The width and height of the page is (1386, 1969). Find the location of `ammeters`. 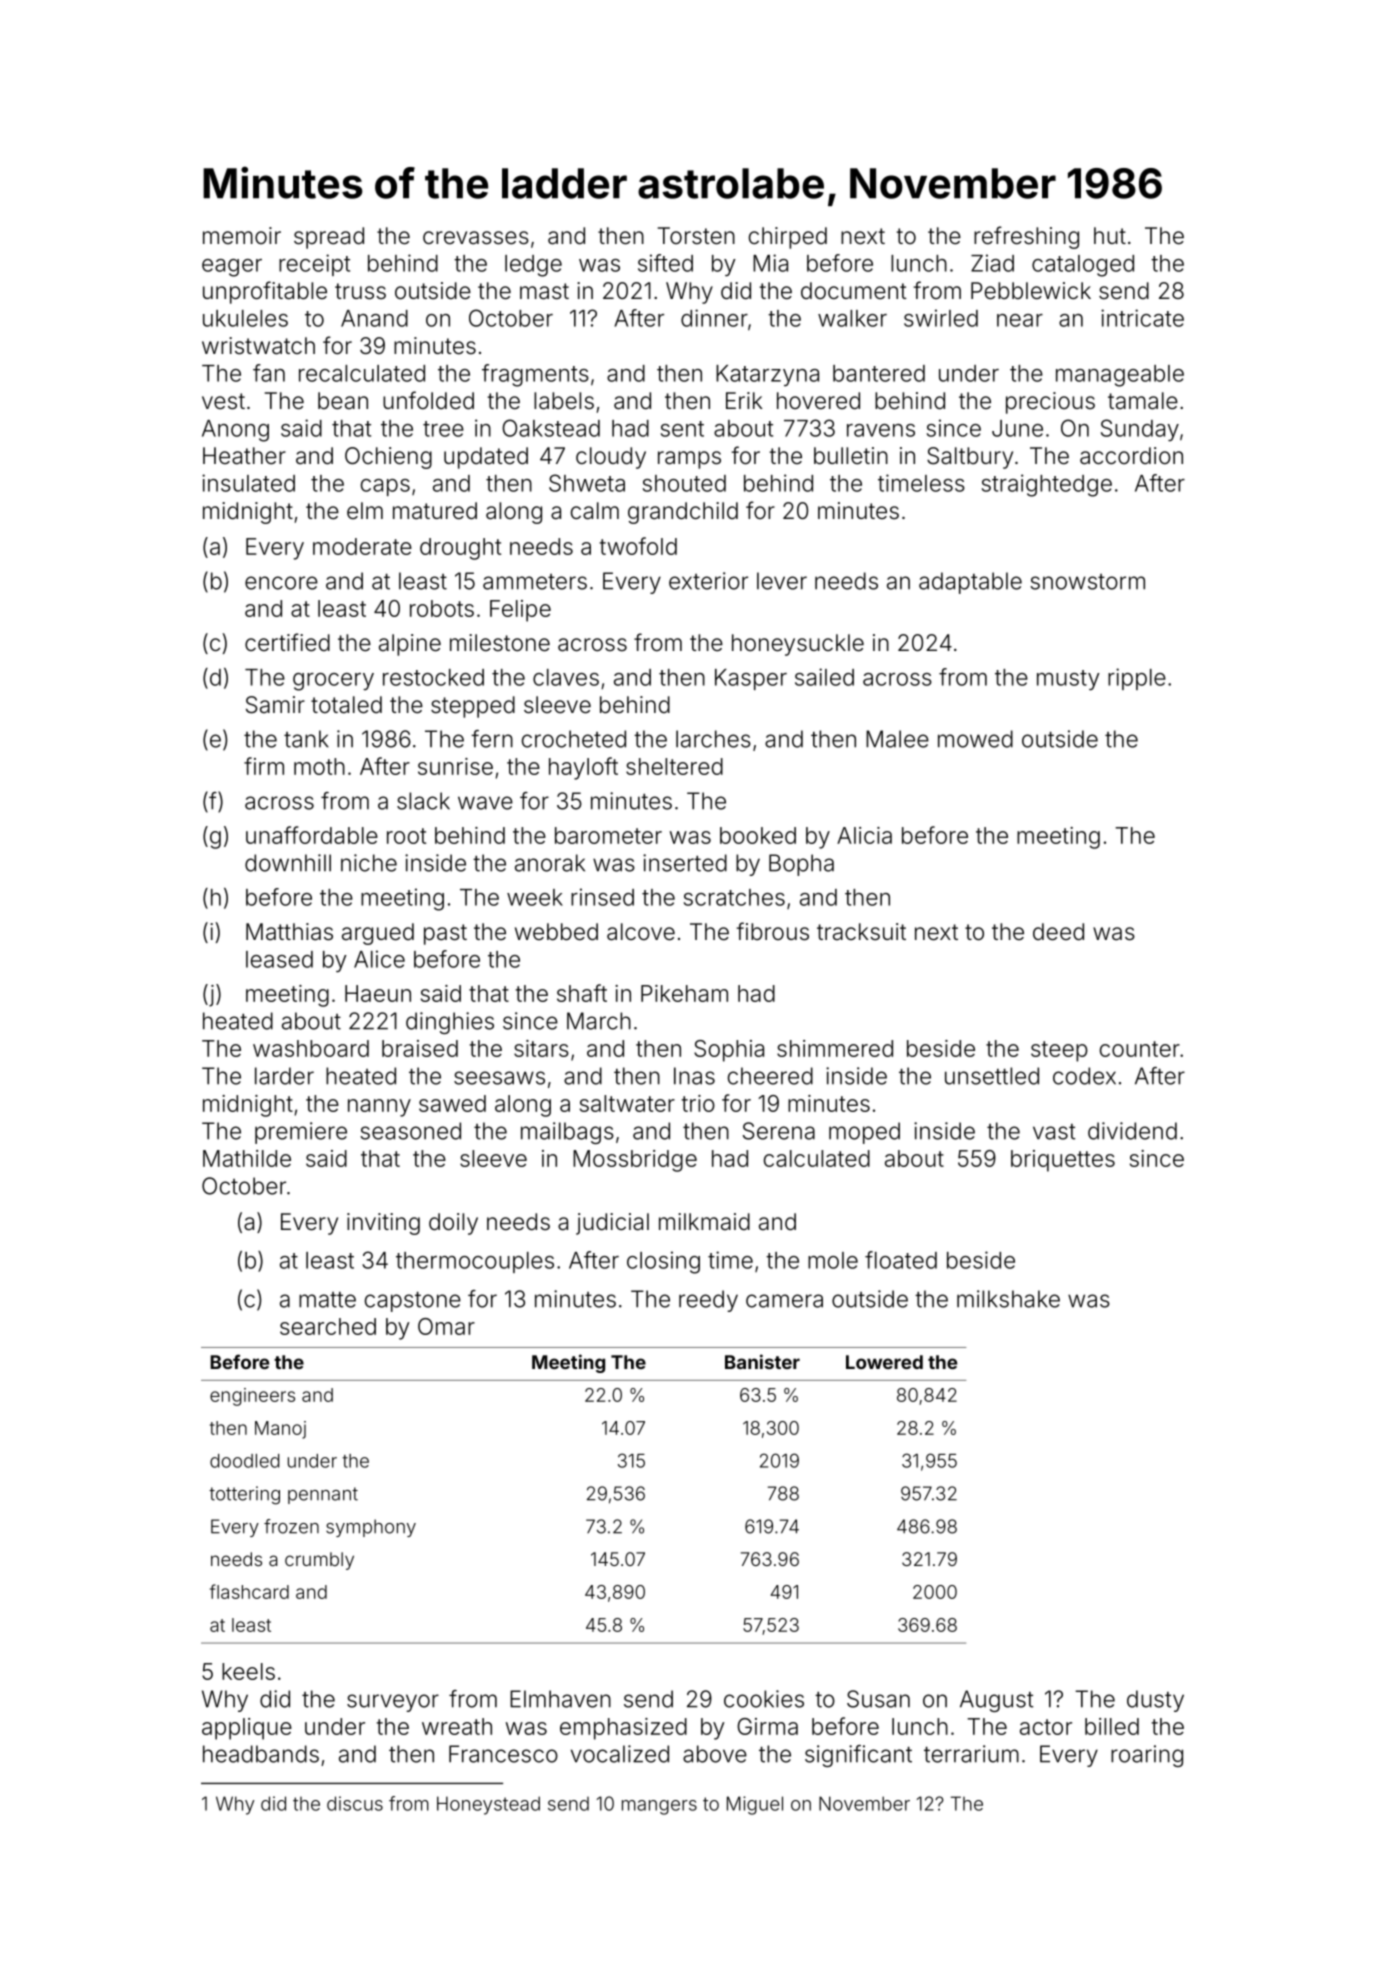

ammeters is located at coordinates (535, 582).
